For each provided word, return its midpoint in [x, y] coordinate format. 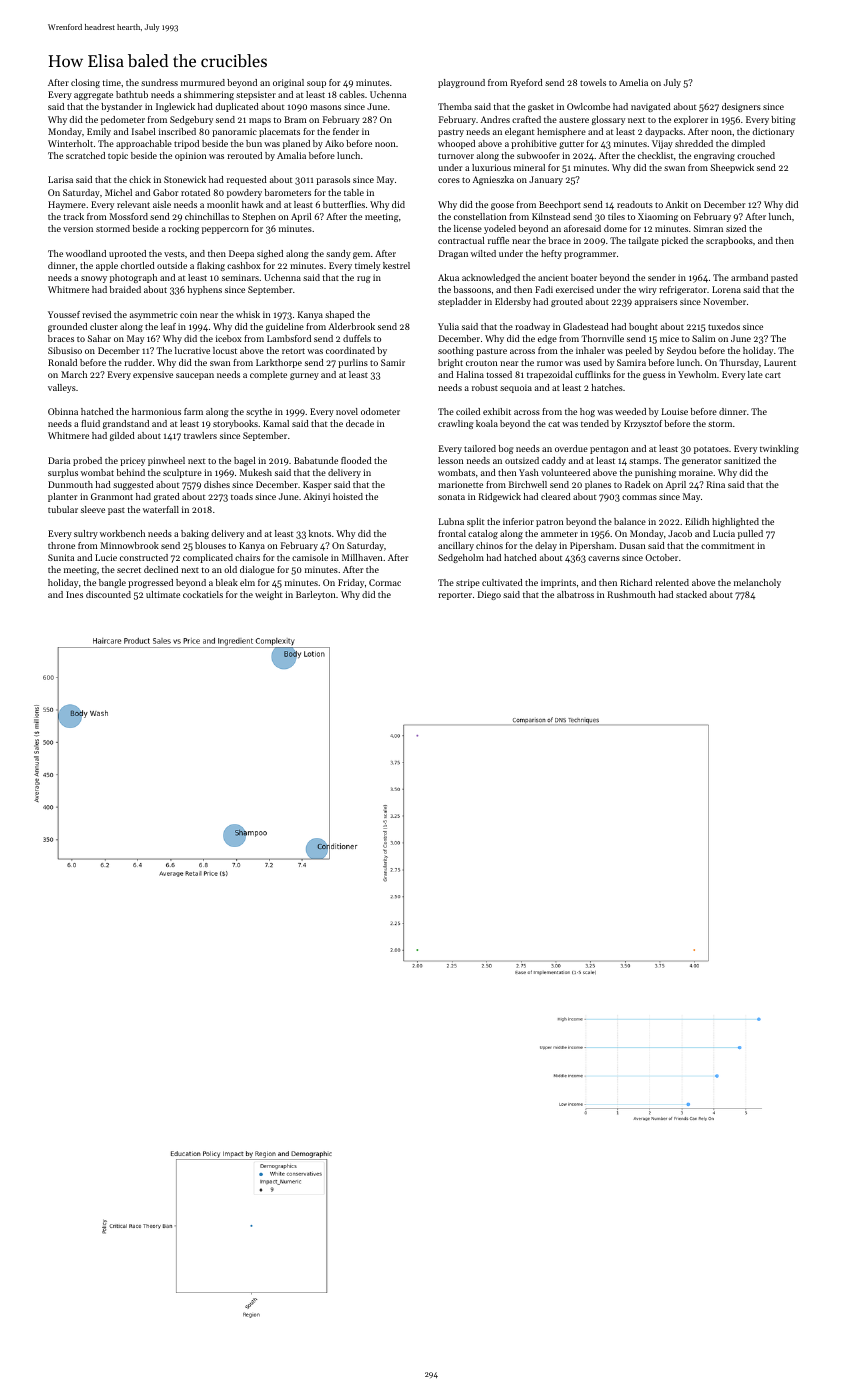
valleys [62, 388]
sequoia [516, 388]
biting [783, 120]
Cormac [385, 582]
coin [188, 314]
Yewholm [697, 374]
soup [316, 84]
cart [773, 375]
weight [268, 595]
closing [85, 83]
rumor [550, 363]
